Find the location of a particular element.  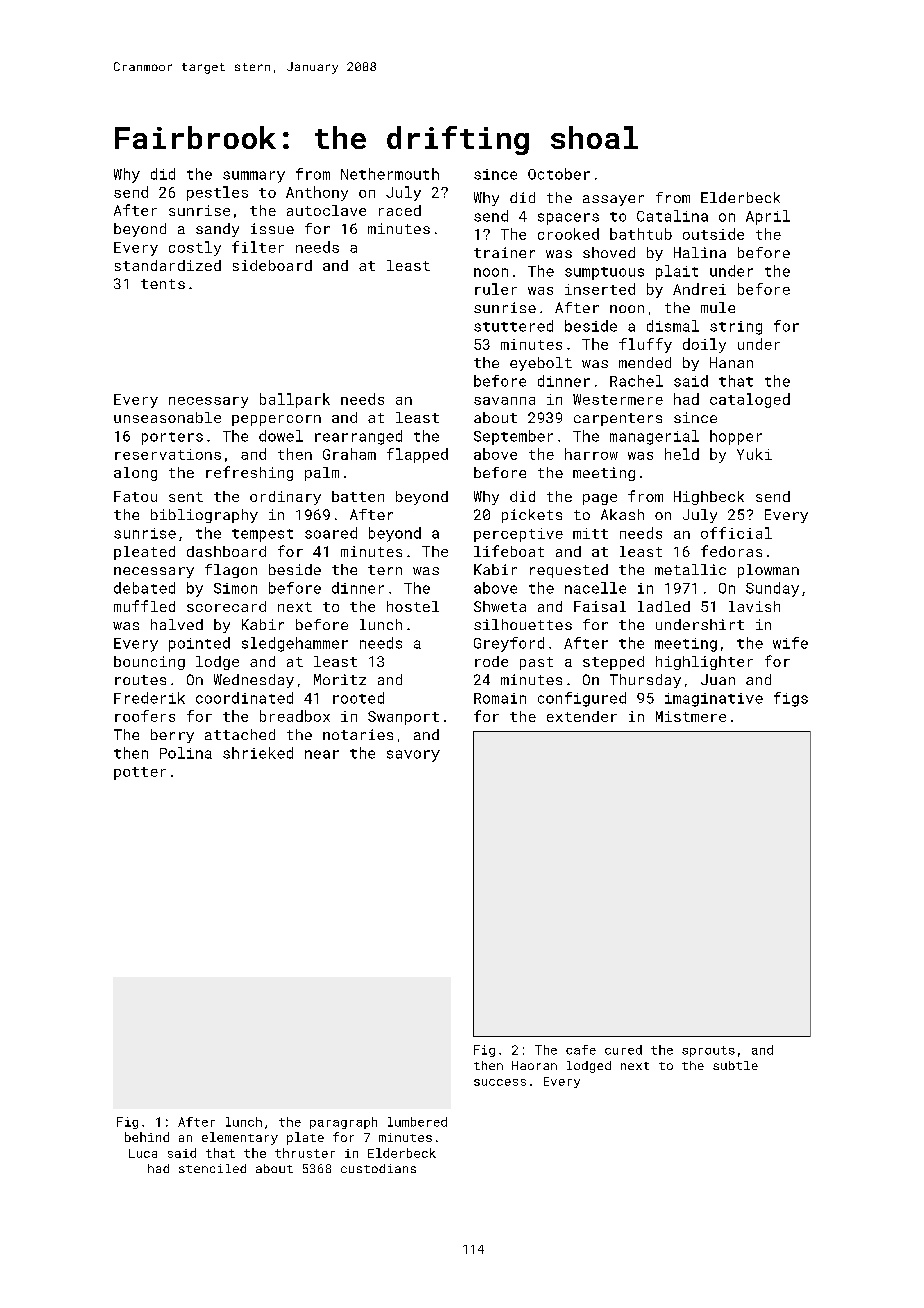

ruler is located at coordinates (496, 289).
